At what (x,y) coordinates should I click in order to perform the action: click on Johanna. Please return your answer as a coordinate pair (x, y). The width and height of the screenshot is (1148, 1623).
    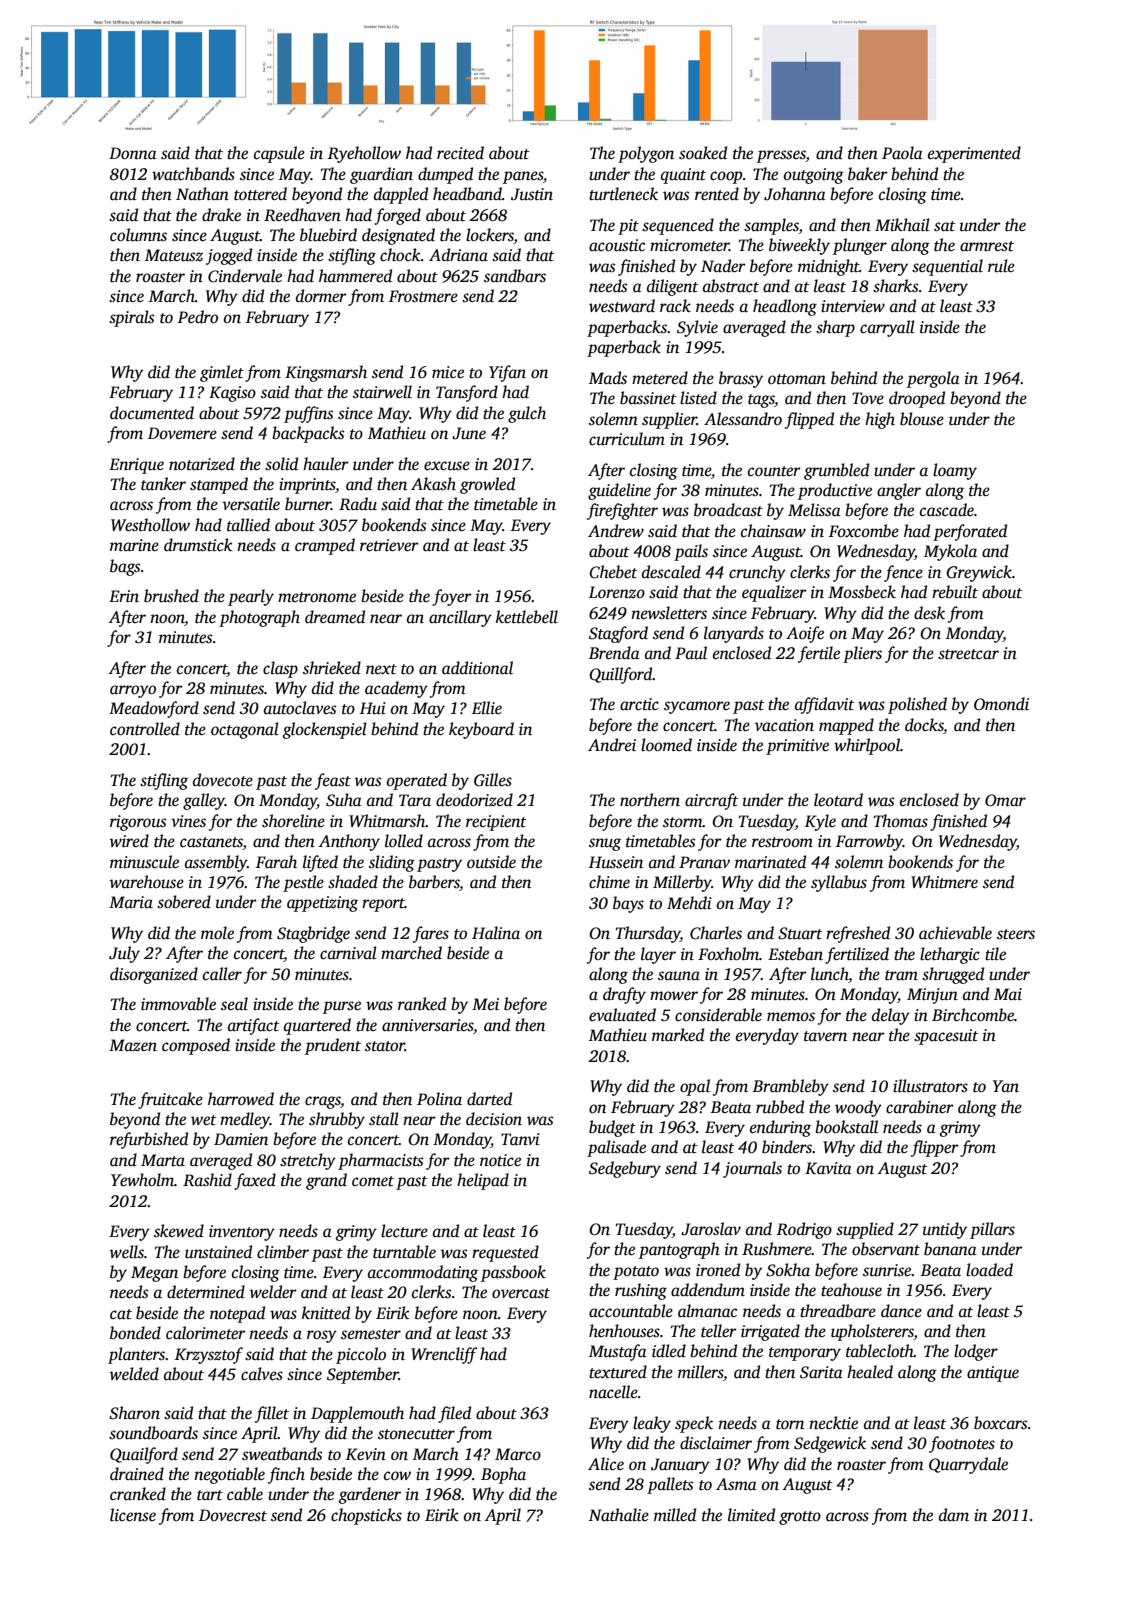
    Looking at the image, I should click on (795, 194).
